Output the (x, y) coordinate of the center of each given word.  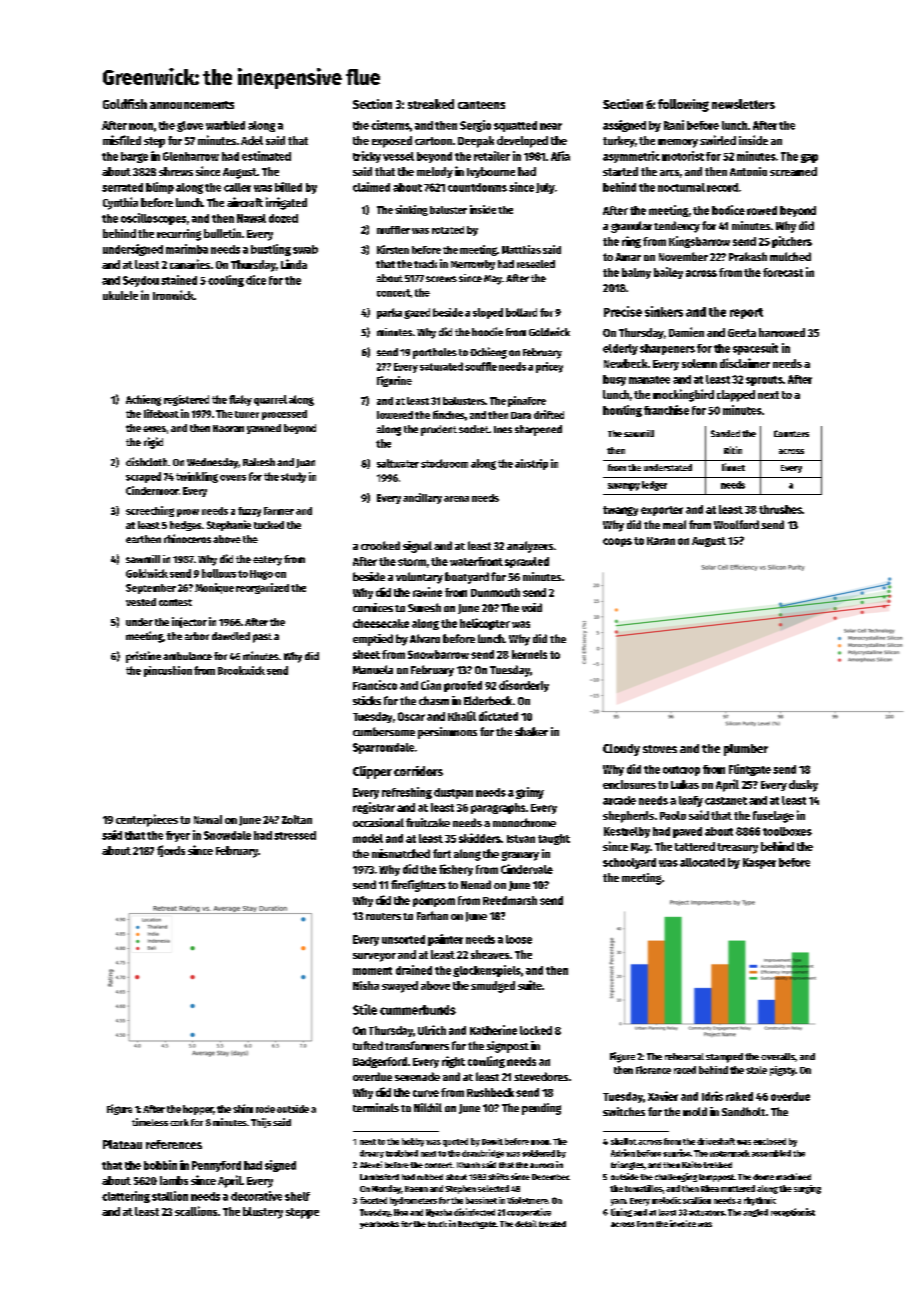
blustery (263, 1213)
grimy (530, 793)
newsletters (743, 104)
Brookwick (241, 670)
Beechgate (477, 1225)
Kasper (759, 863)
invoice (683, 1223)
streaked (431, 104)
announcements (192, 105)
